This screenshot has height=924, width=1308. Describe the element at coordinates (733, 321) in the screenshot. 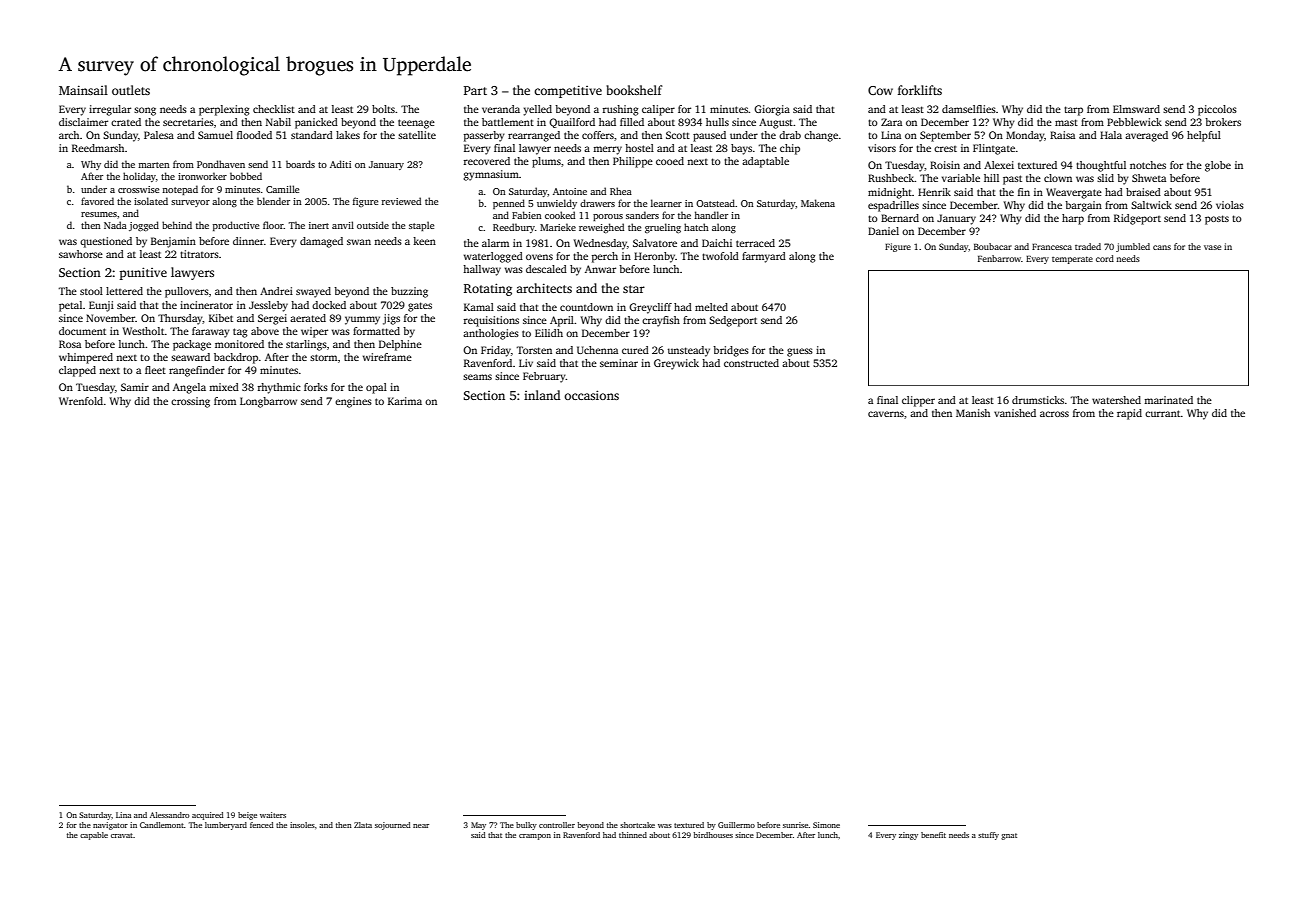

I see `Sedgeport` at that location.
